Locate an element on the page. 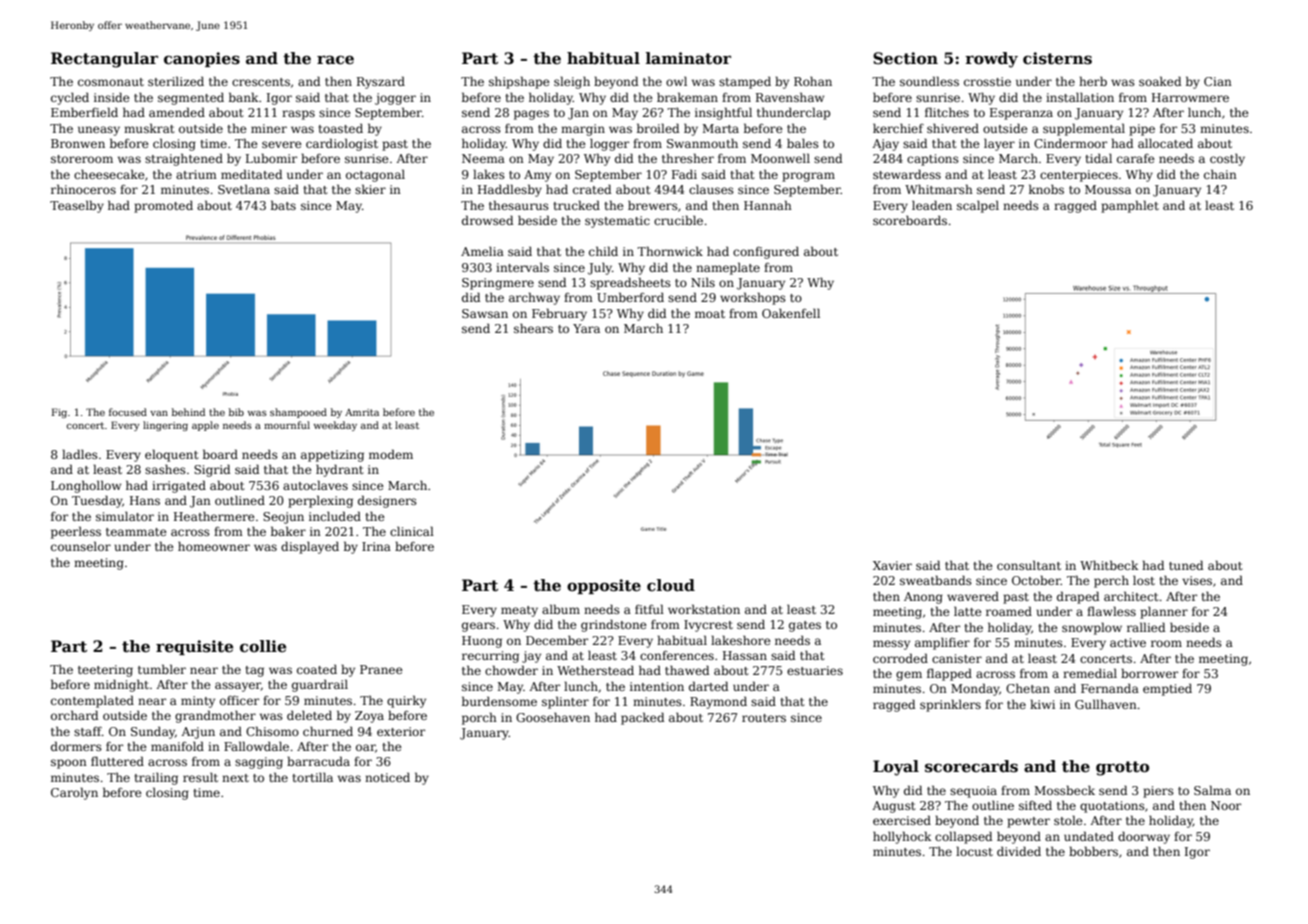  Oakenfell is located at coordinates (791, 313).
